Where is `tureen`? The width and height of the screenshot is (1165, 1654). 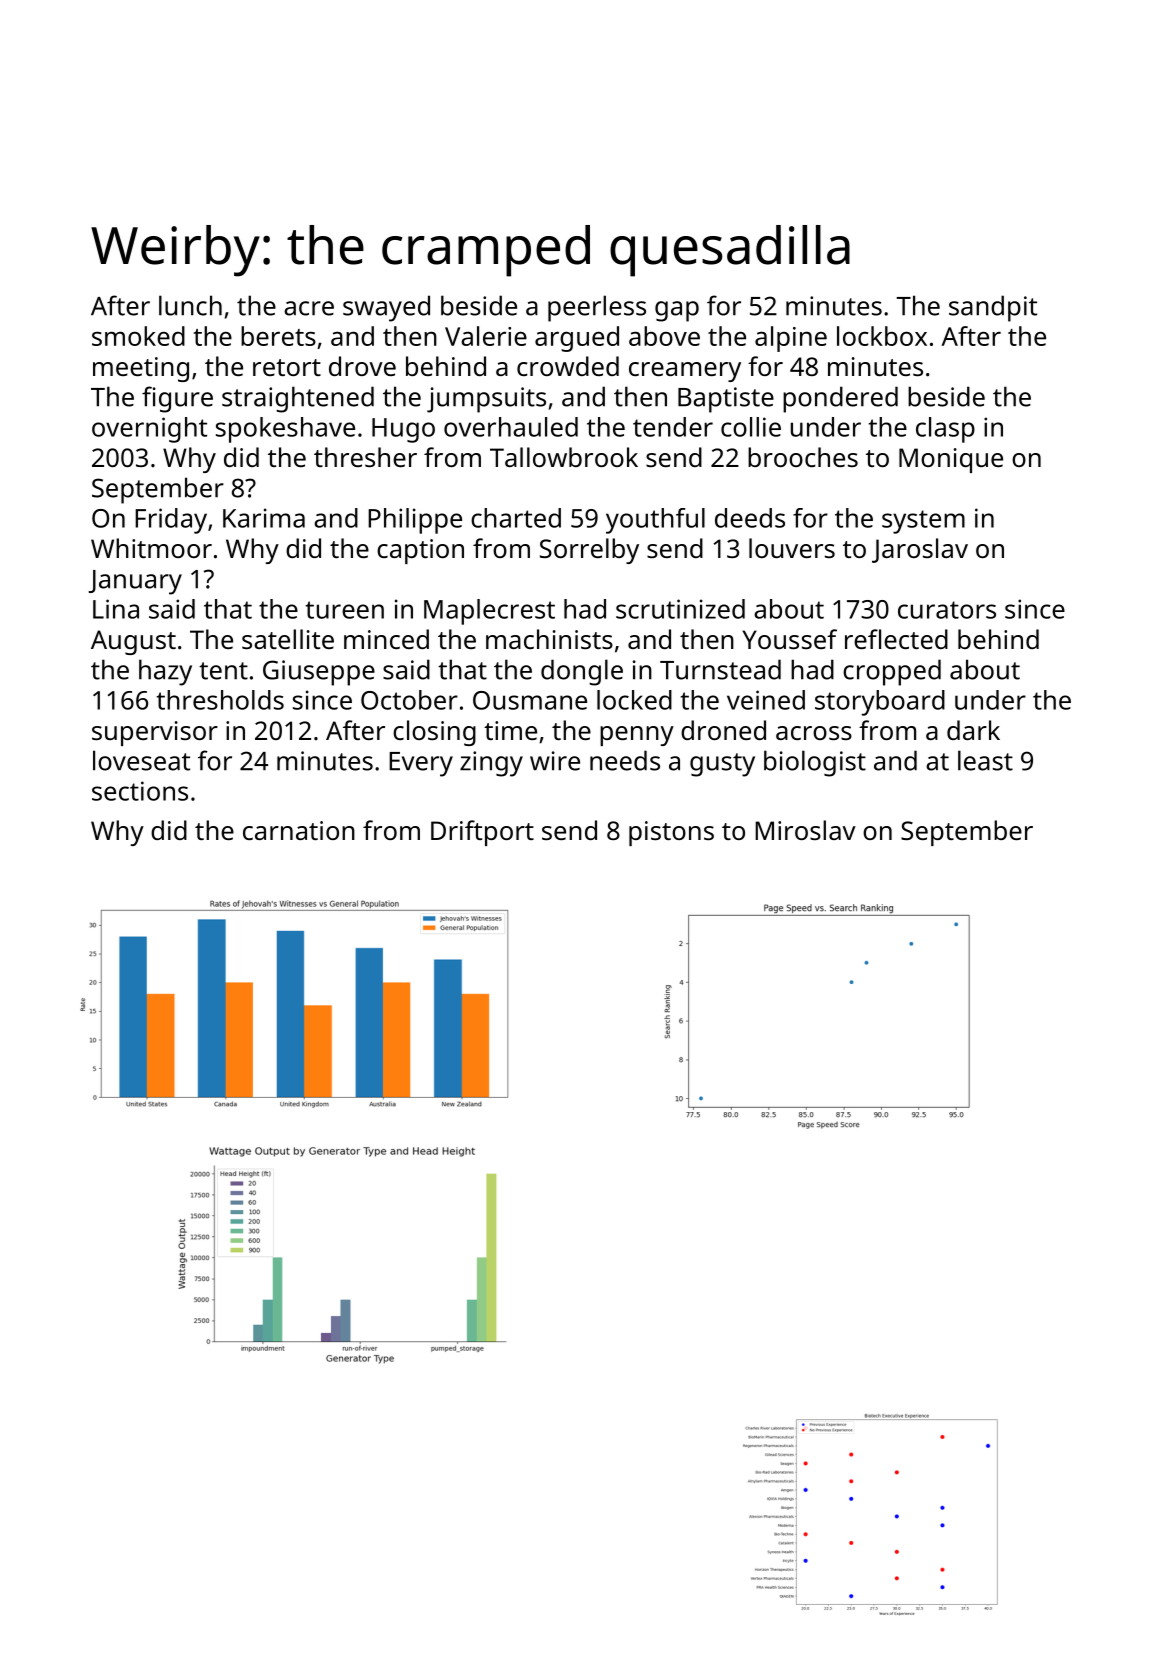 tureen is located at coordinates (345, 610).
